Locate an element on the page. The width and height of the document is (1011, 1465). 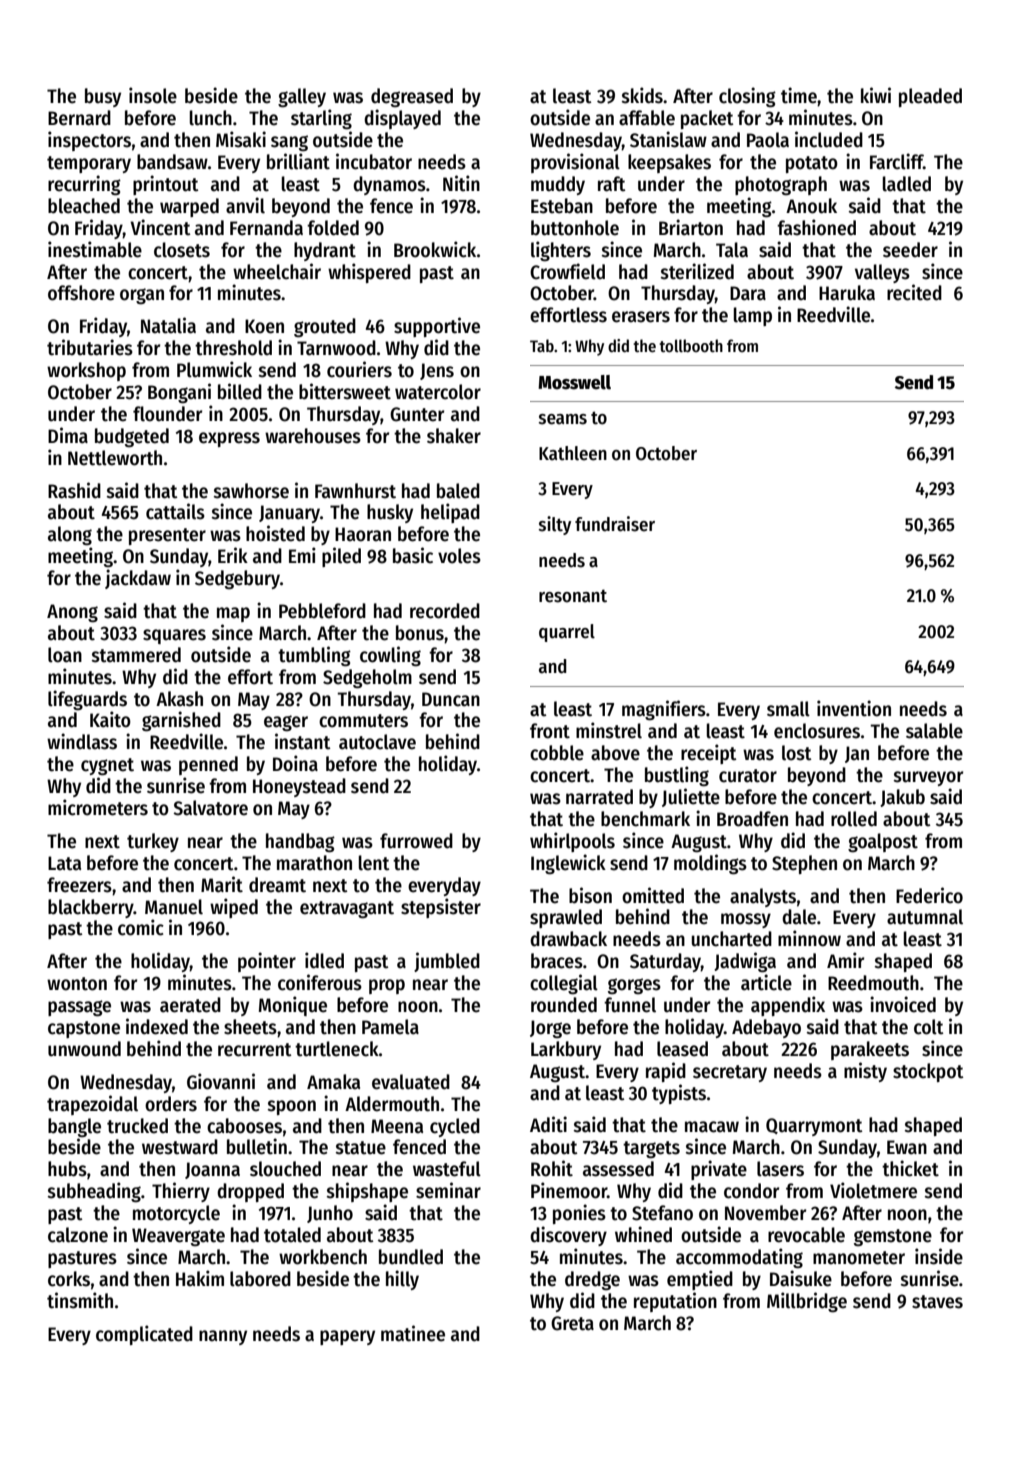
turtleneck is located at coordinates (337, 1049).
